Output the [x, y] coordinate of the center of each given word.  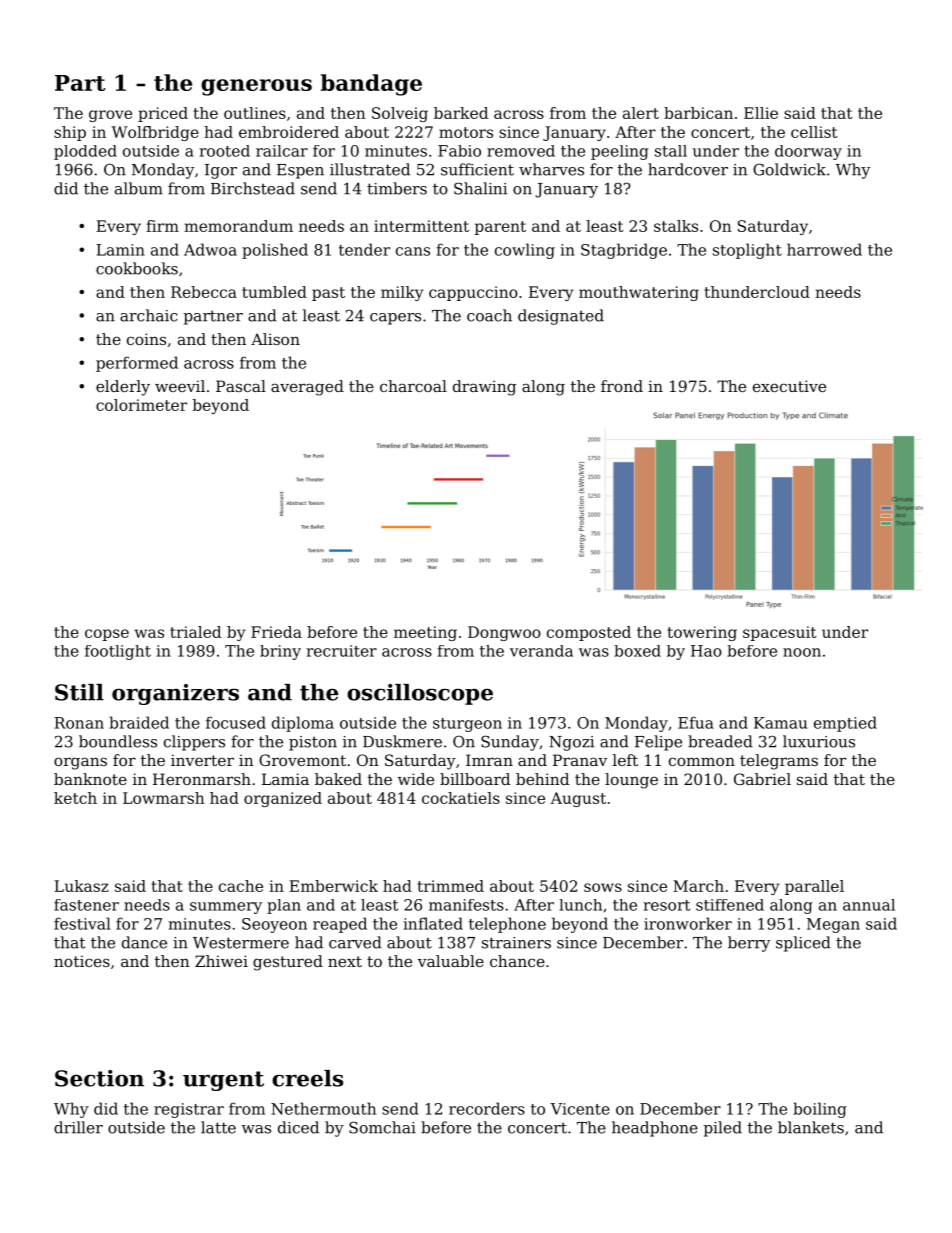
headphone [655, 1129]
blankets [811, 1127]
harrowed [824, 249]
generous [256, 87]
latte [218, 1127]
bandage [371, 85]
